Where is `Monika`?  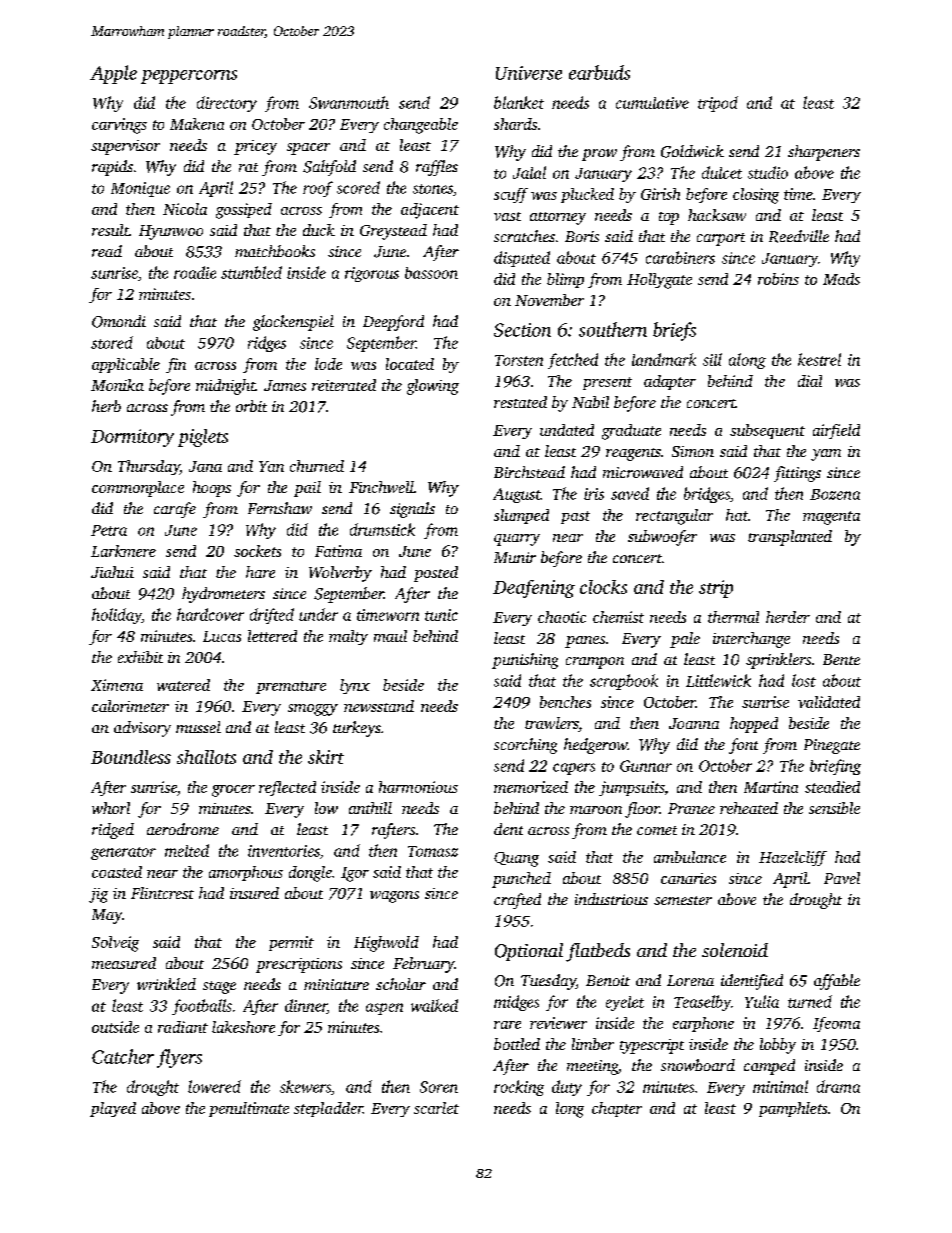 Monika is located at coordinates (117, 385).
